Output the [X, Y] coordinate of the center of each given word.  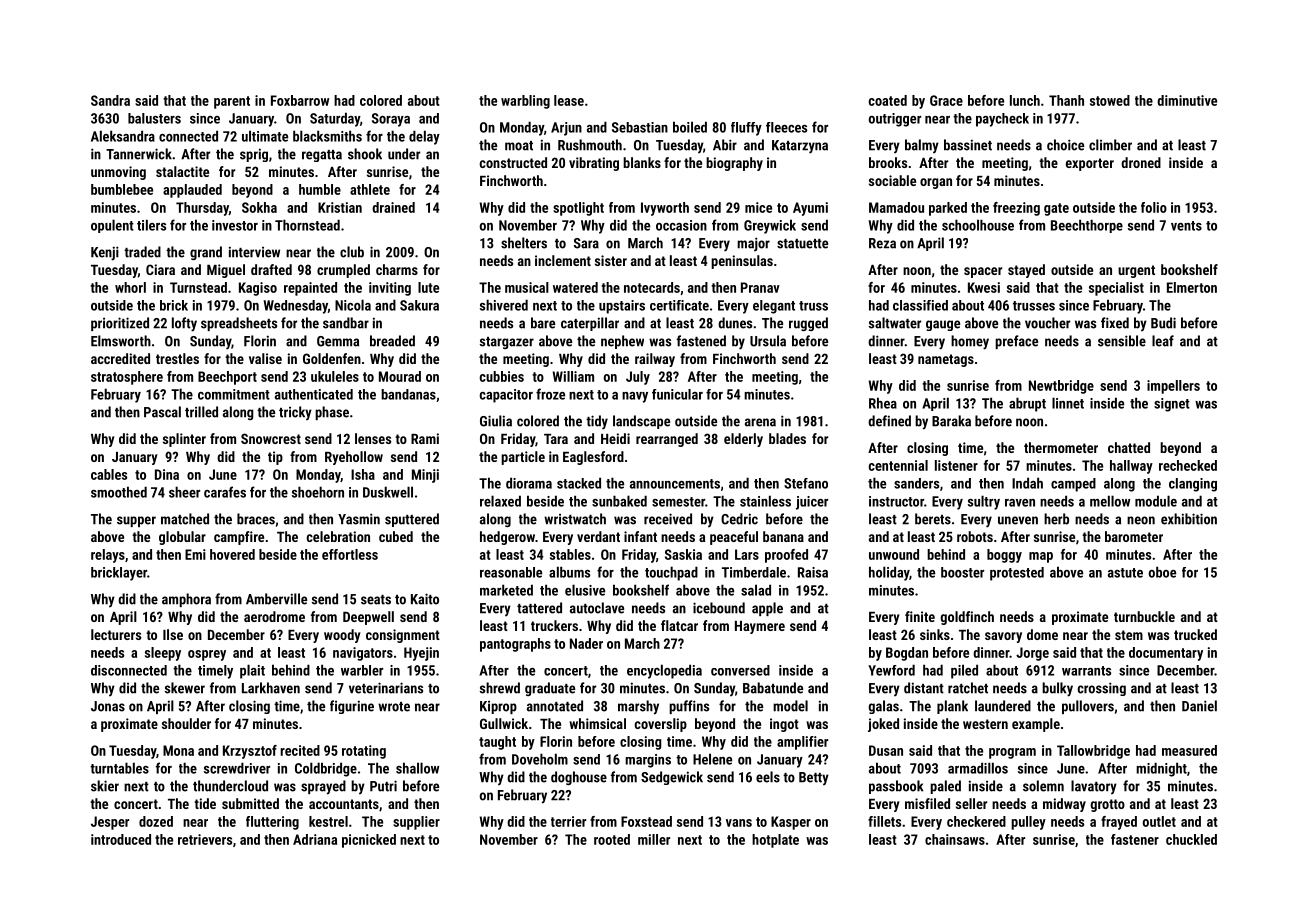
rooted [612, 839]
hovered [232, 554]
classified [920, 305]
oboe [1162, 572]
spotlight [578, 209]
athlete [370, 189]
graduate [550, 689]
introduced [121, 839]
